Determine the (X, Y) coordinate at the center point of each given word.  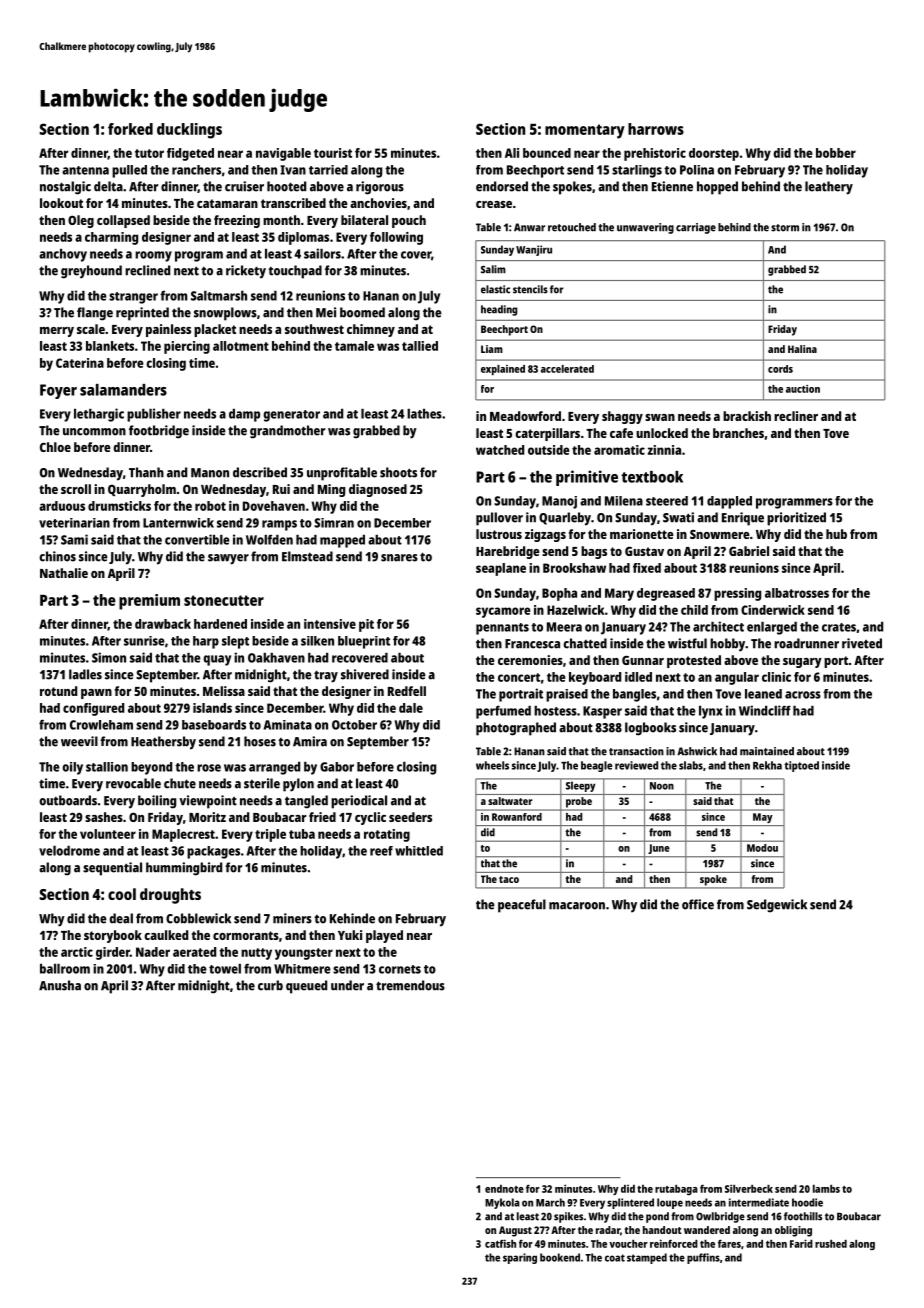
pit (366, 625)
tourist (333, 153)
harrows (656, 129)
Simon (109, 657)
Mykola (502, 1203)
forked (130, 129)
